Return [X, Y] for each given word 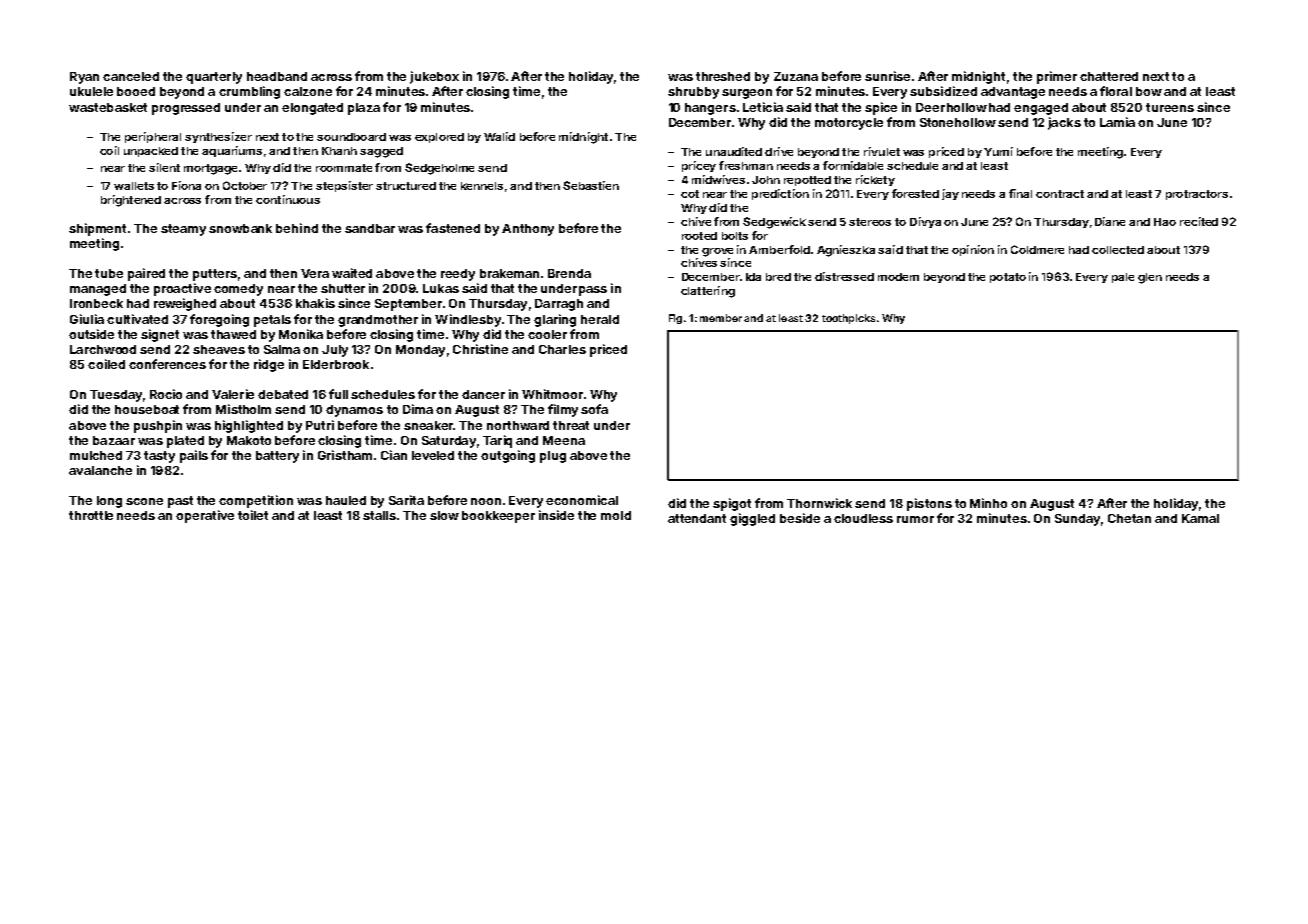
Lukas [441, 288]
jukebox [434, 77]
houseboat [147, 409]
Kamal [1200, 518]
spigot [732, 504]
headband [277, 76]
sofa [594, 409]
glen [1150, 278]
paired [146, 274]
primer [1057, 77]
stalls [379, 515]
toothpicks [848, 319]
